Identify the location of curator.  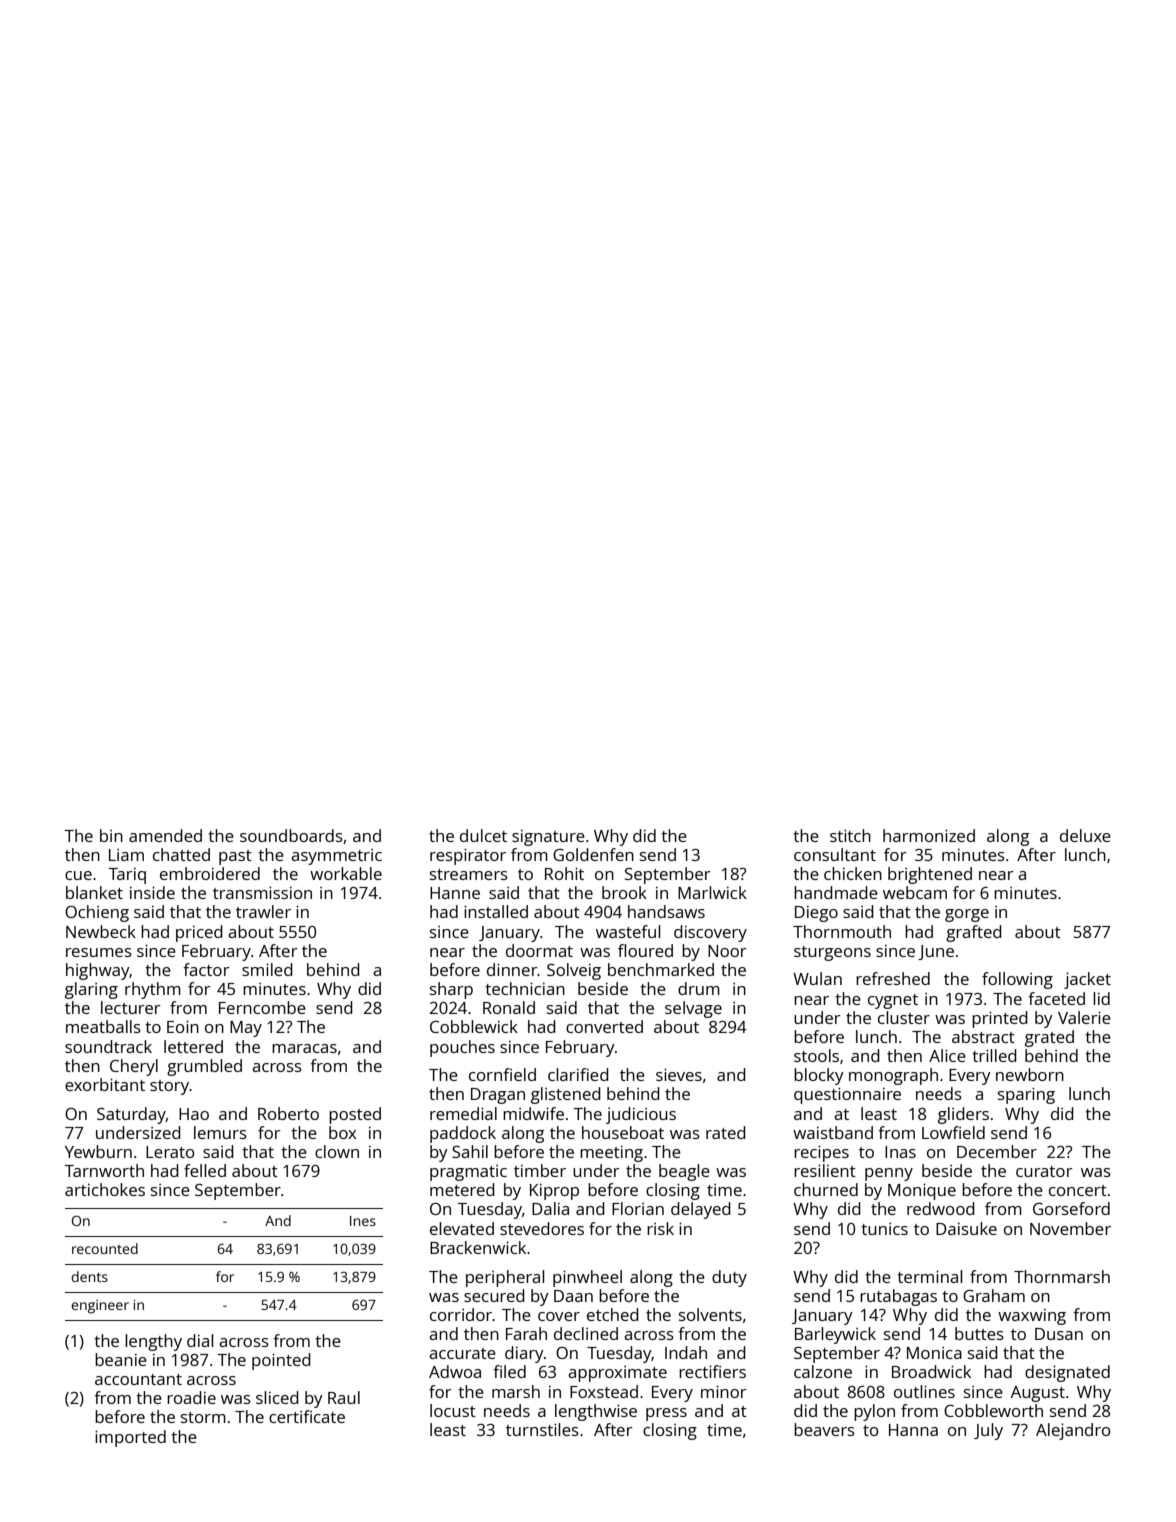
(1044, 1171).
